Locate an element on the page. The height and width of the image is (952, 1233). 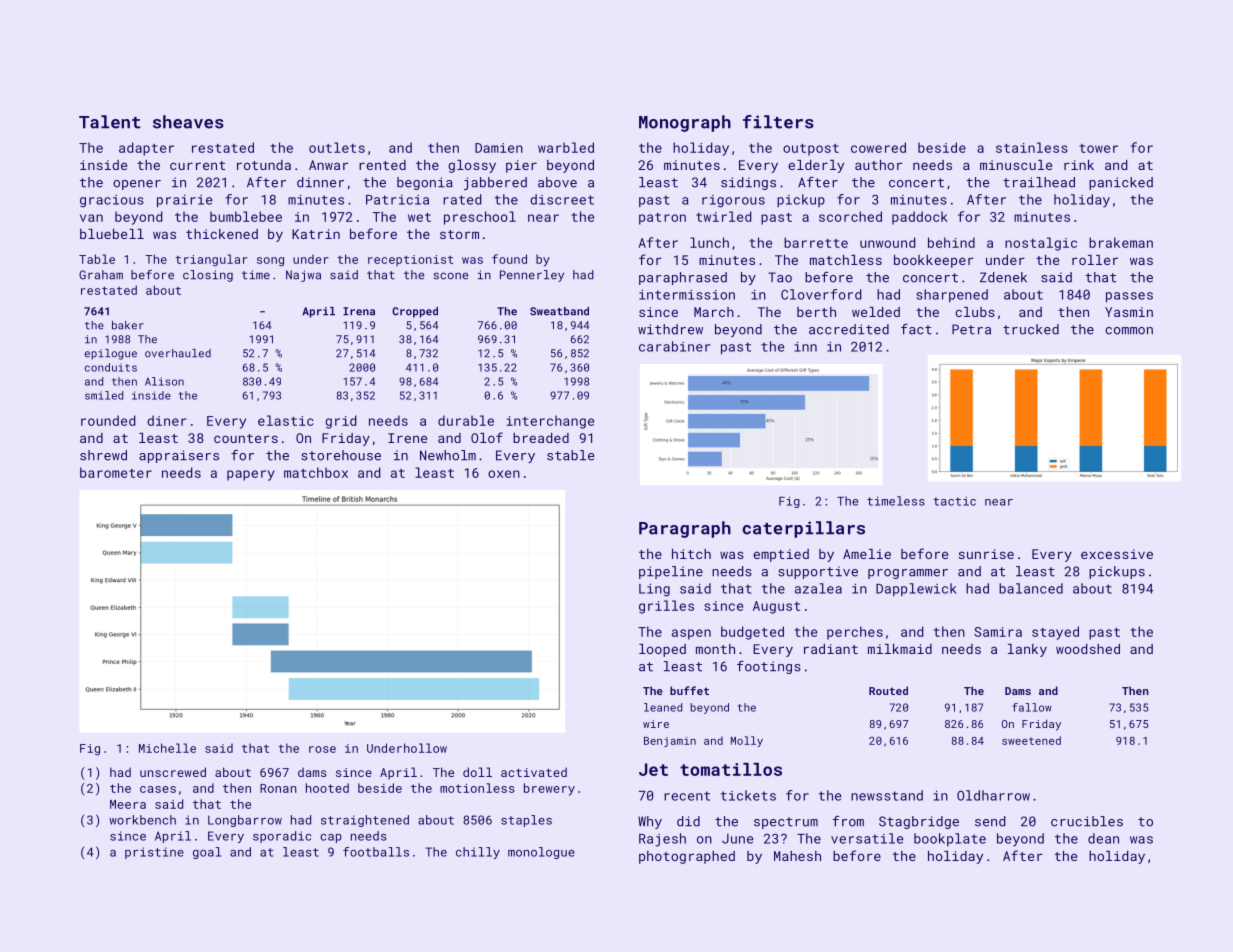
passes is located at coordinates (1129, 297).
